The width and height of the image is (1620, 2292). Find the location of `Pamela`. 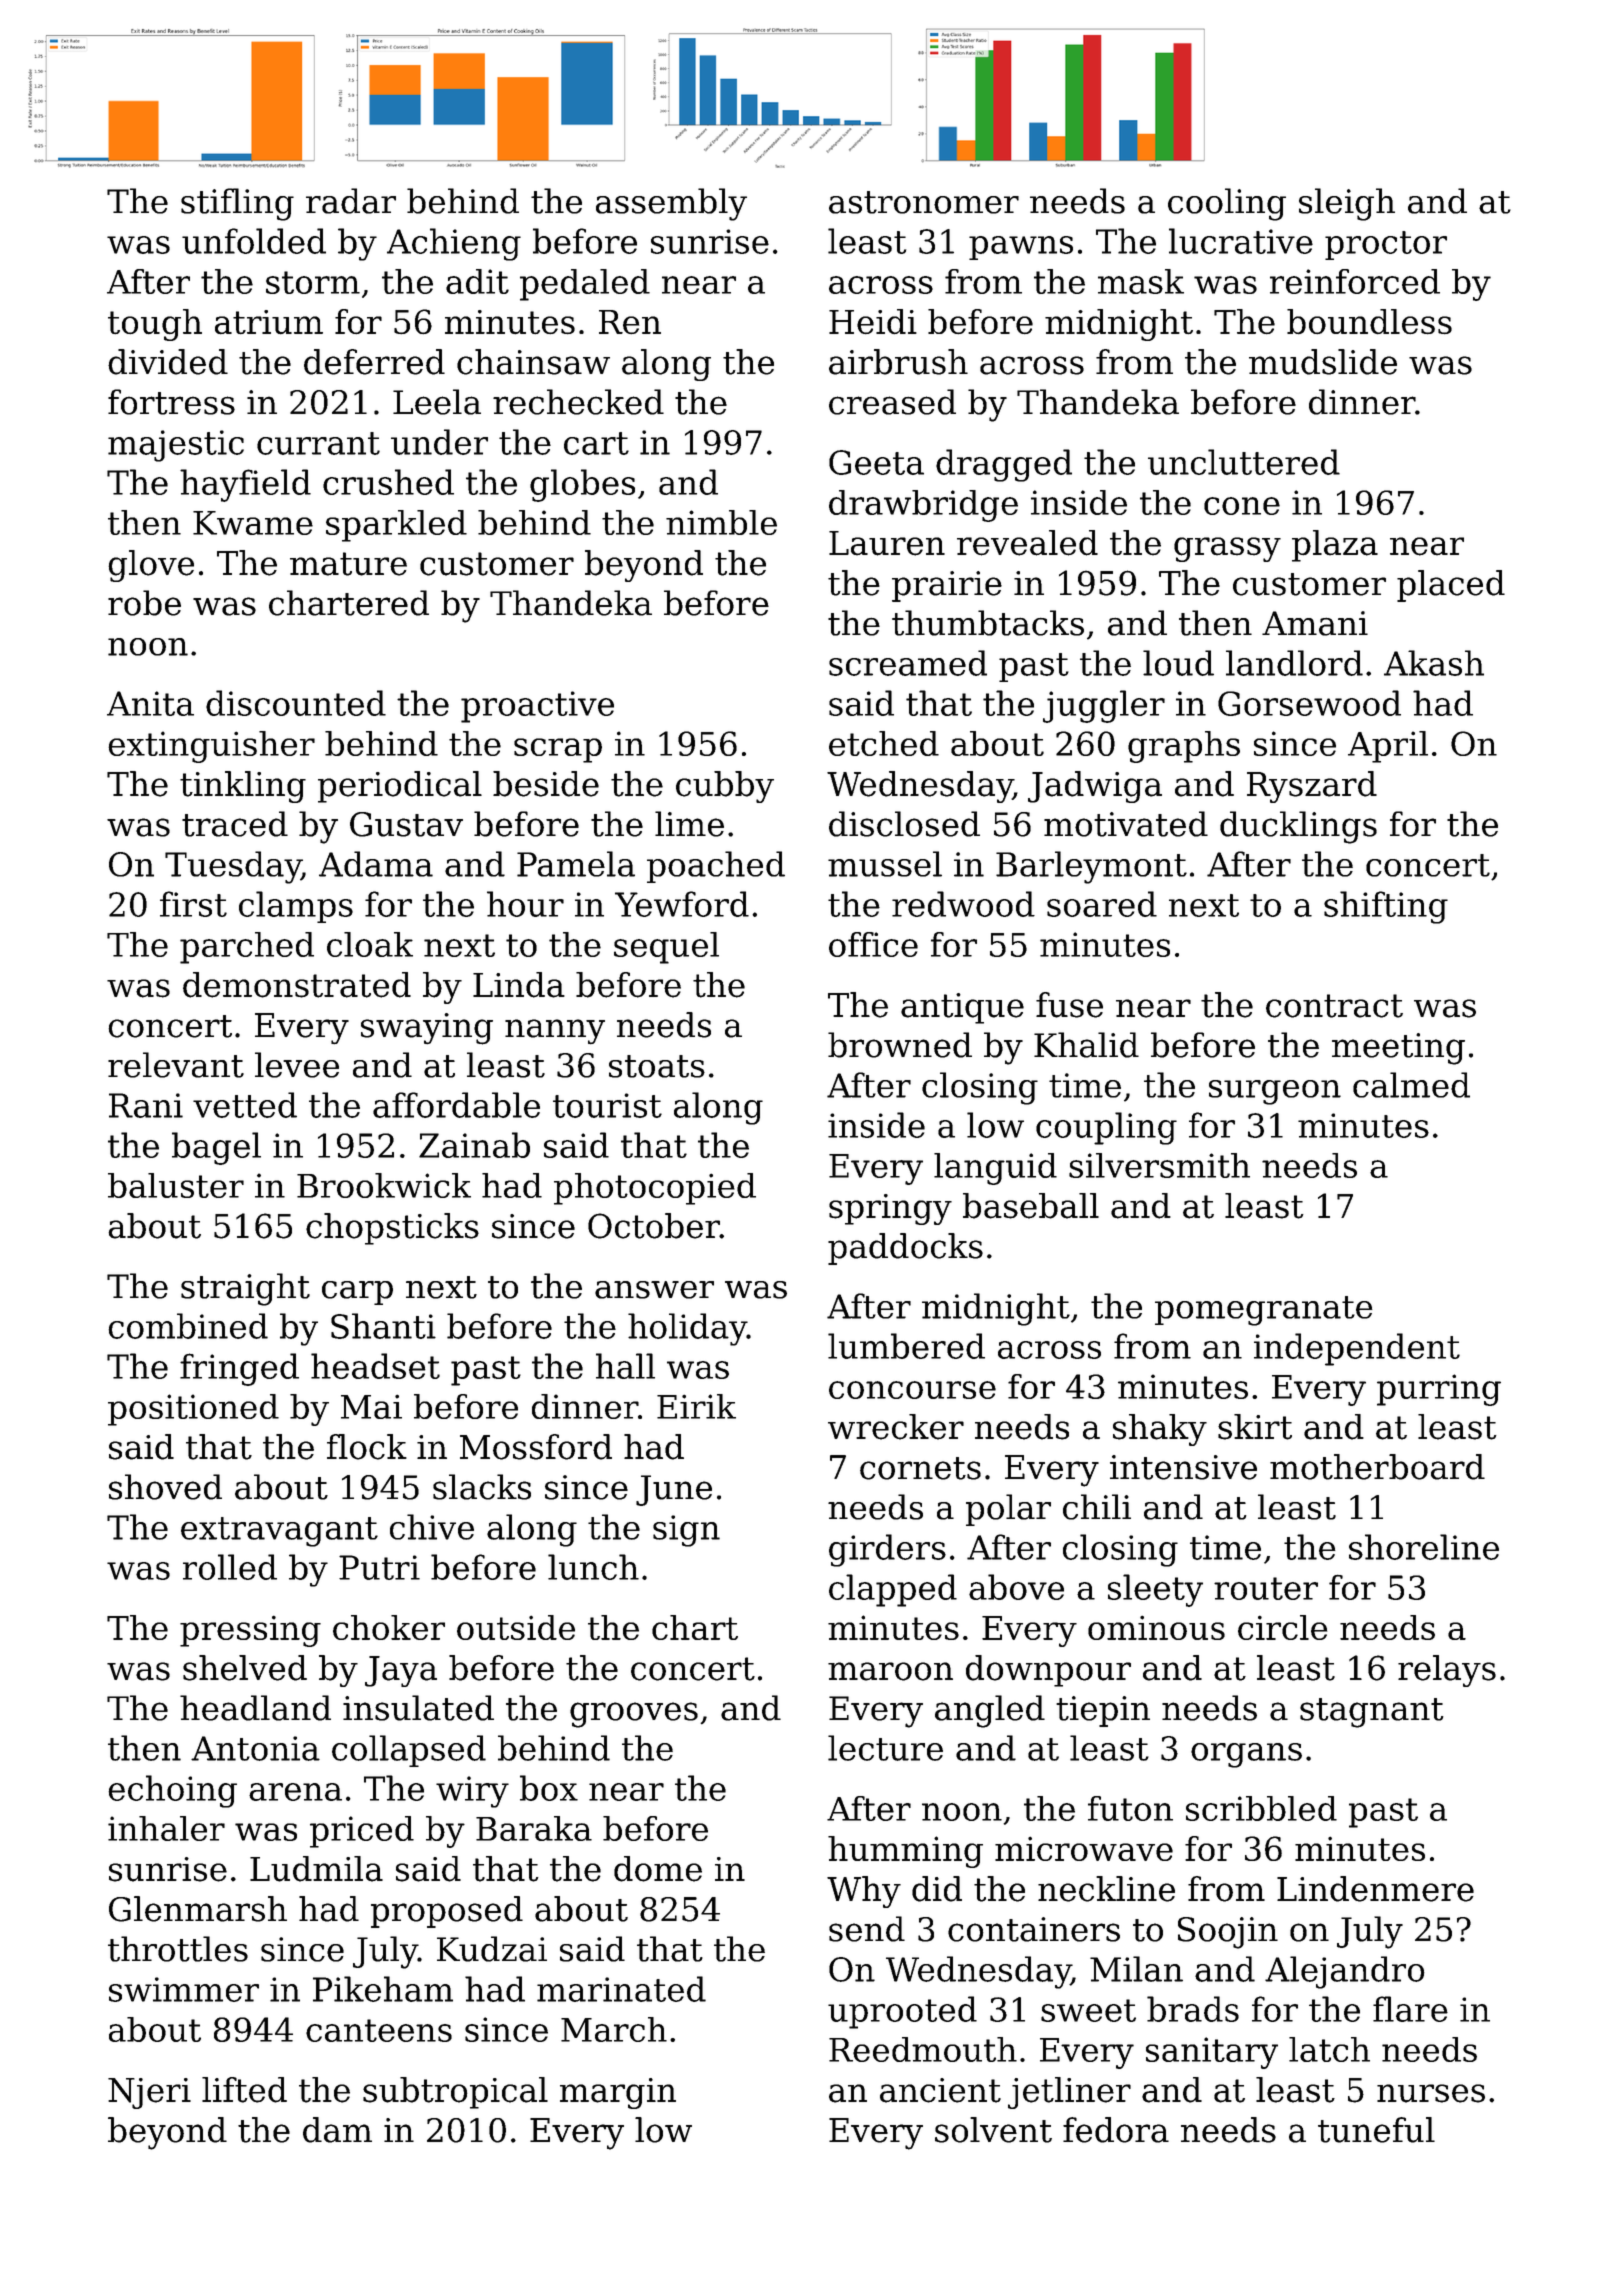

Pamela is located at coordinates (576, 864).
